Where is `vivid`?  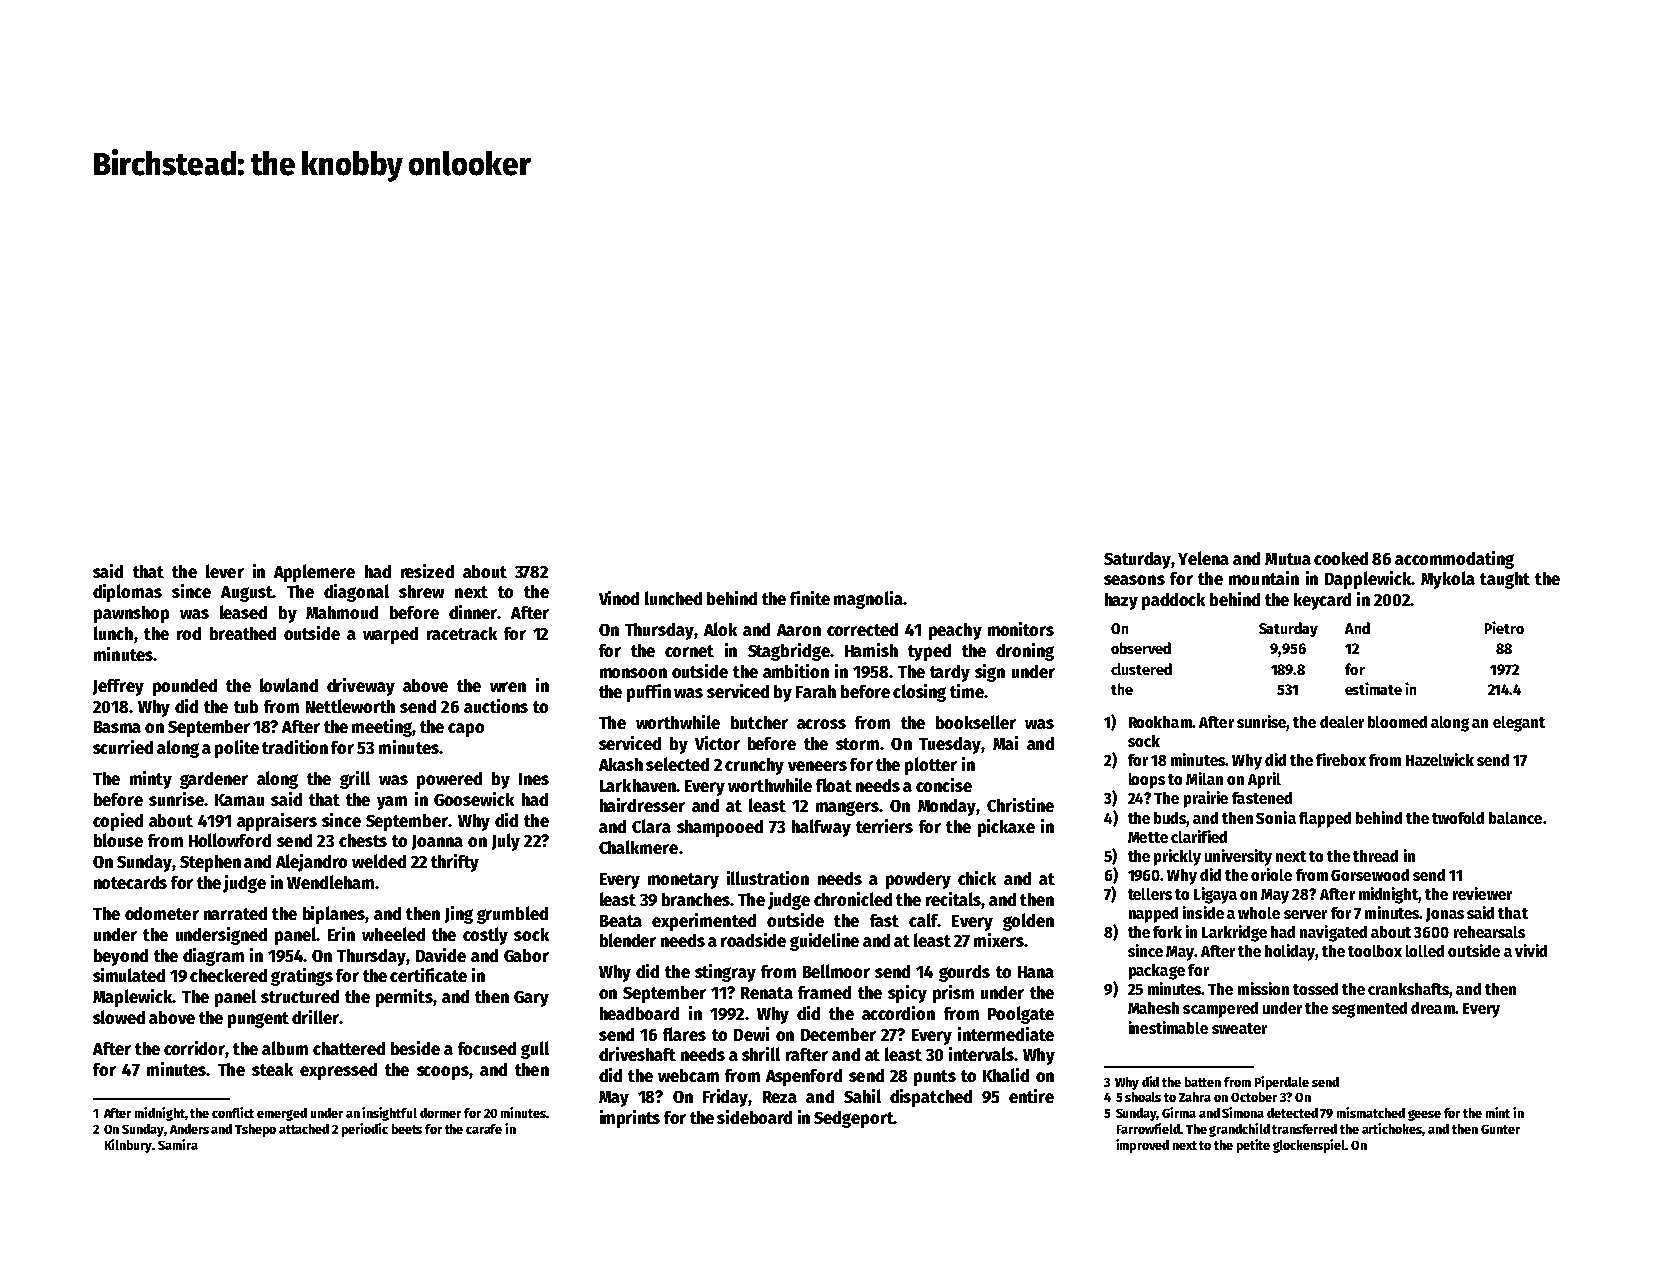
vivid is located at coordinates (1531, 950).
